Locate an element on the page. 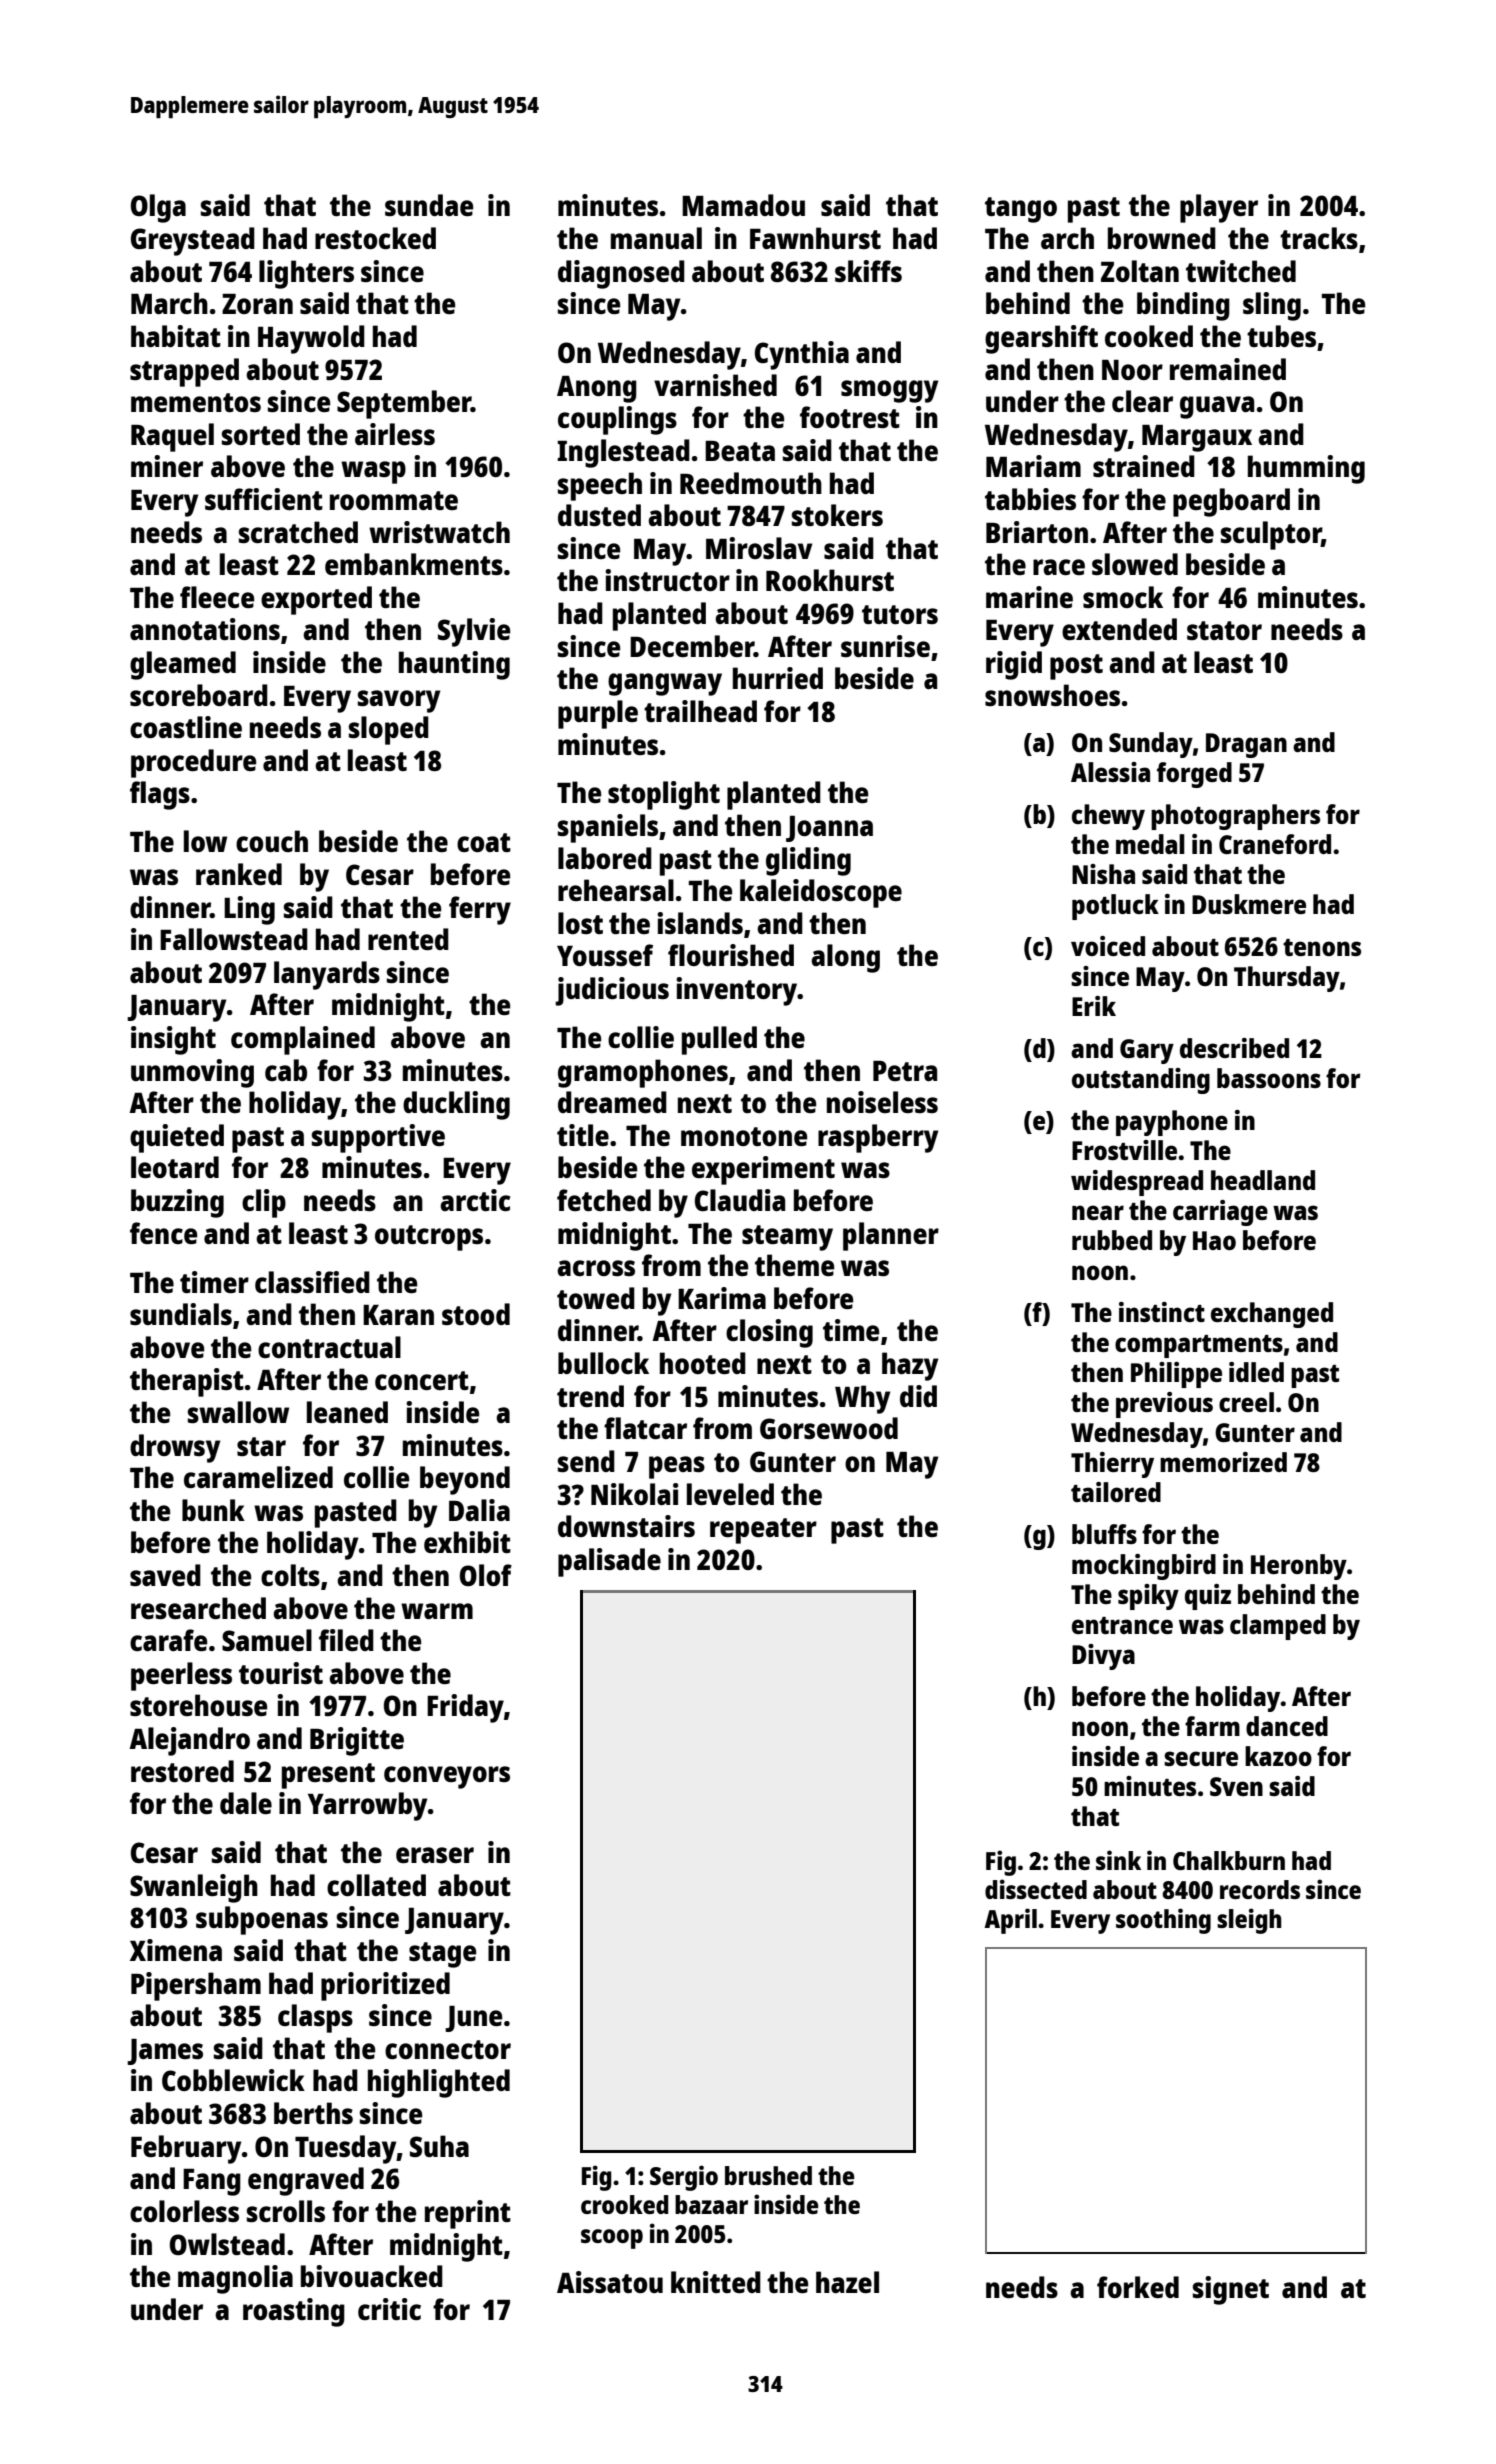 The width and height of the document is (1496, 2464). sleigh is located at coordinates (1249, 1921).
